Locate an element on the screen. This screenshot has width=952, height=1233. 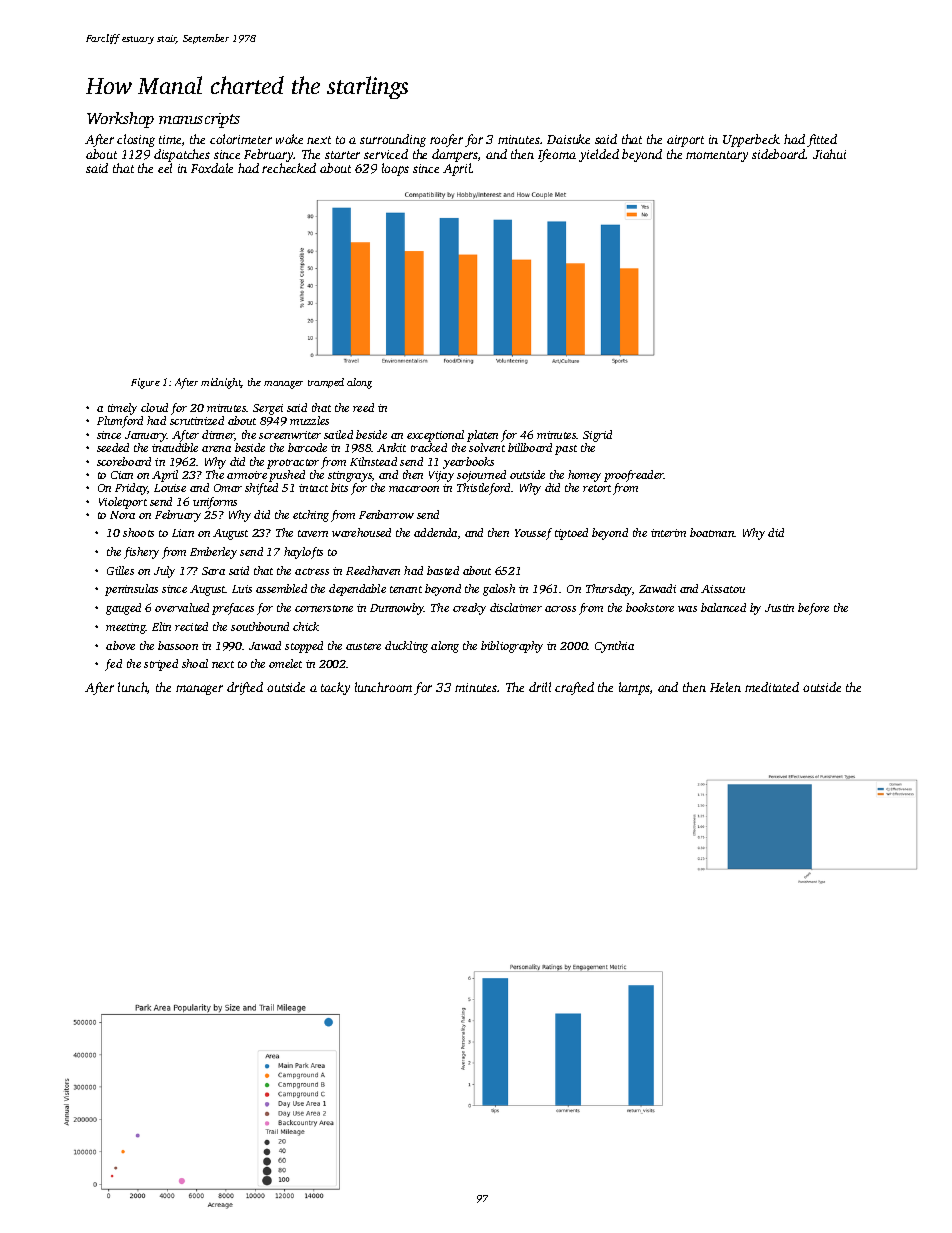
momentary is located at coordinates (717, 156).
